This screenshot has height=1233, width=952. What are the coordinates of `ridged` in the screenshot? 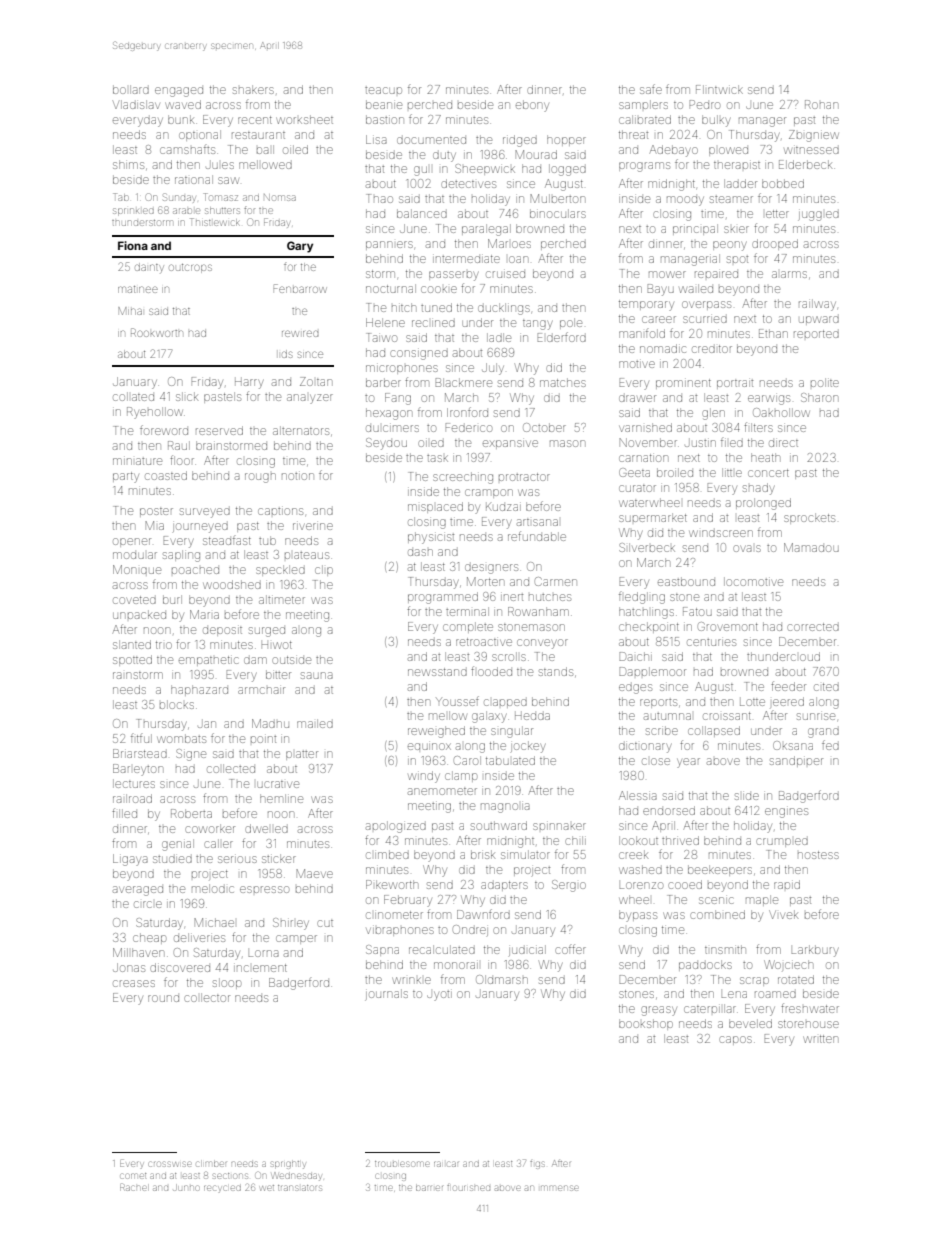 It's located at (520, 141).
